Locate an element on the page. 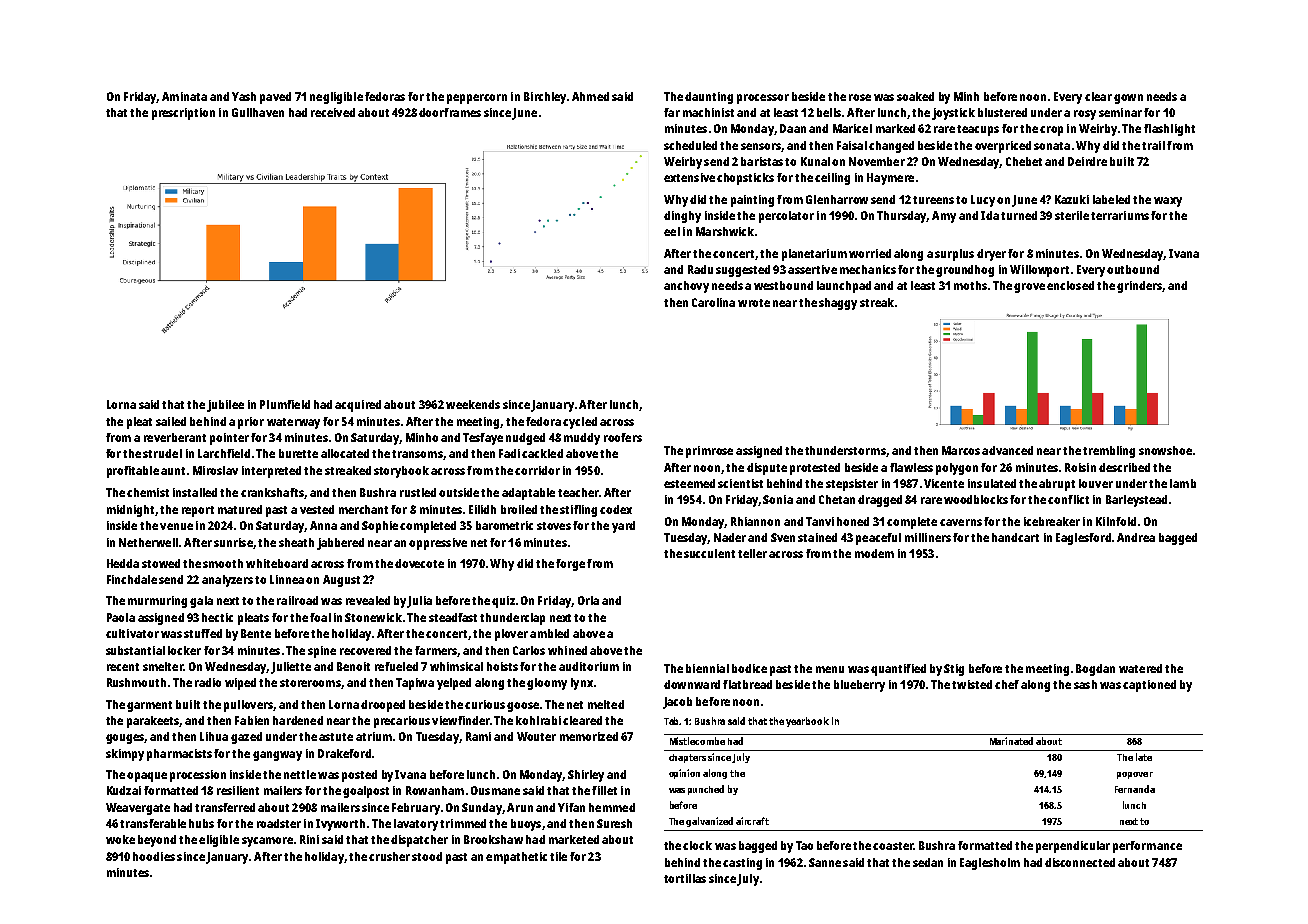  succulent is located at coordinates (709, 553).
